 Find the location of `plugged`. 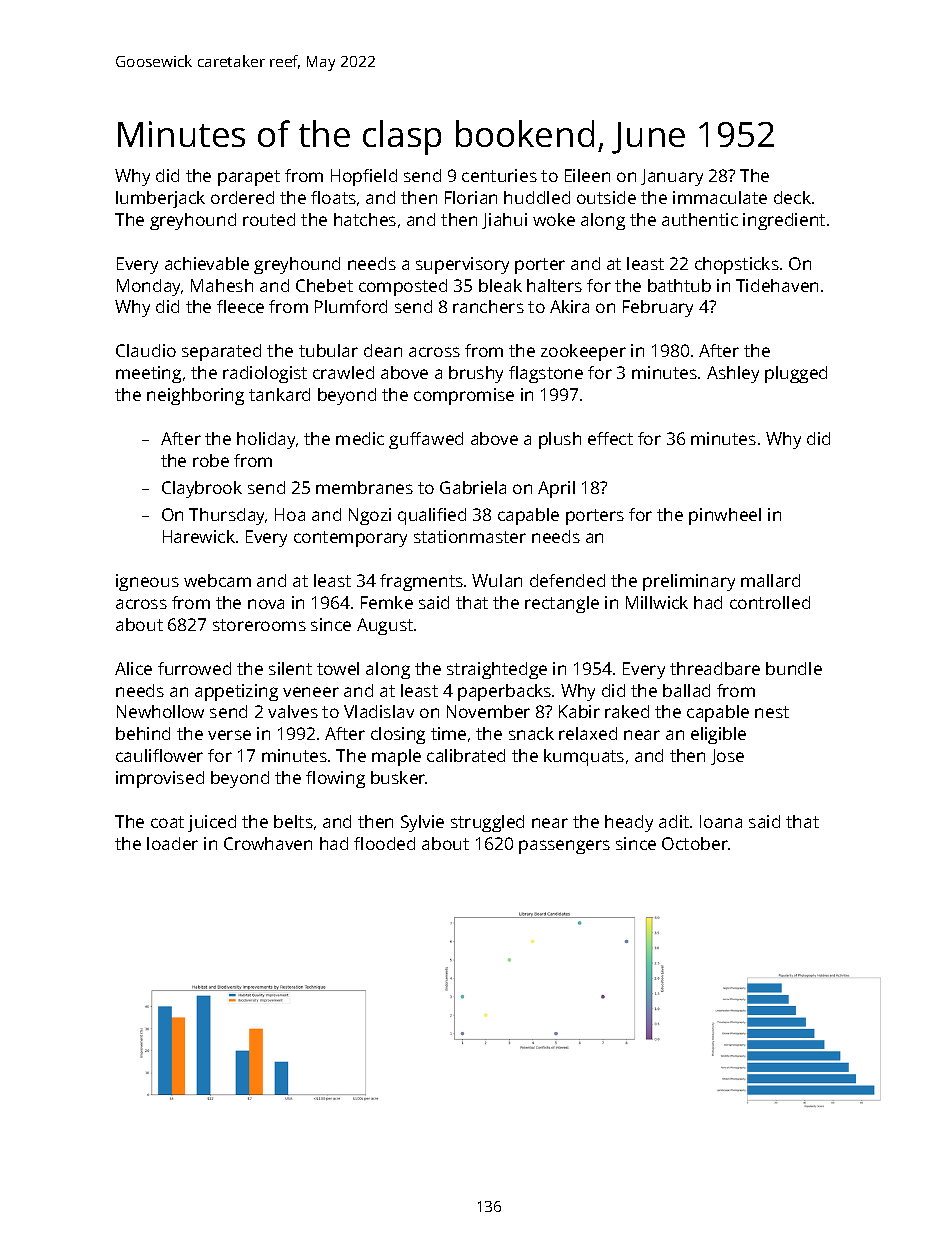

plugged is located at coordinates (796, 374).
